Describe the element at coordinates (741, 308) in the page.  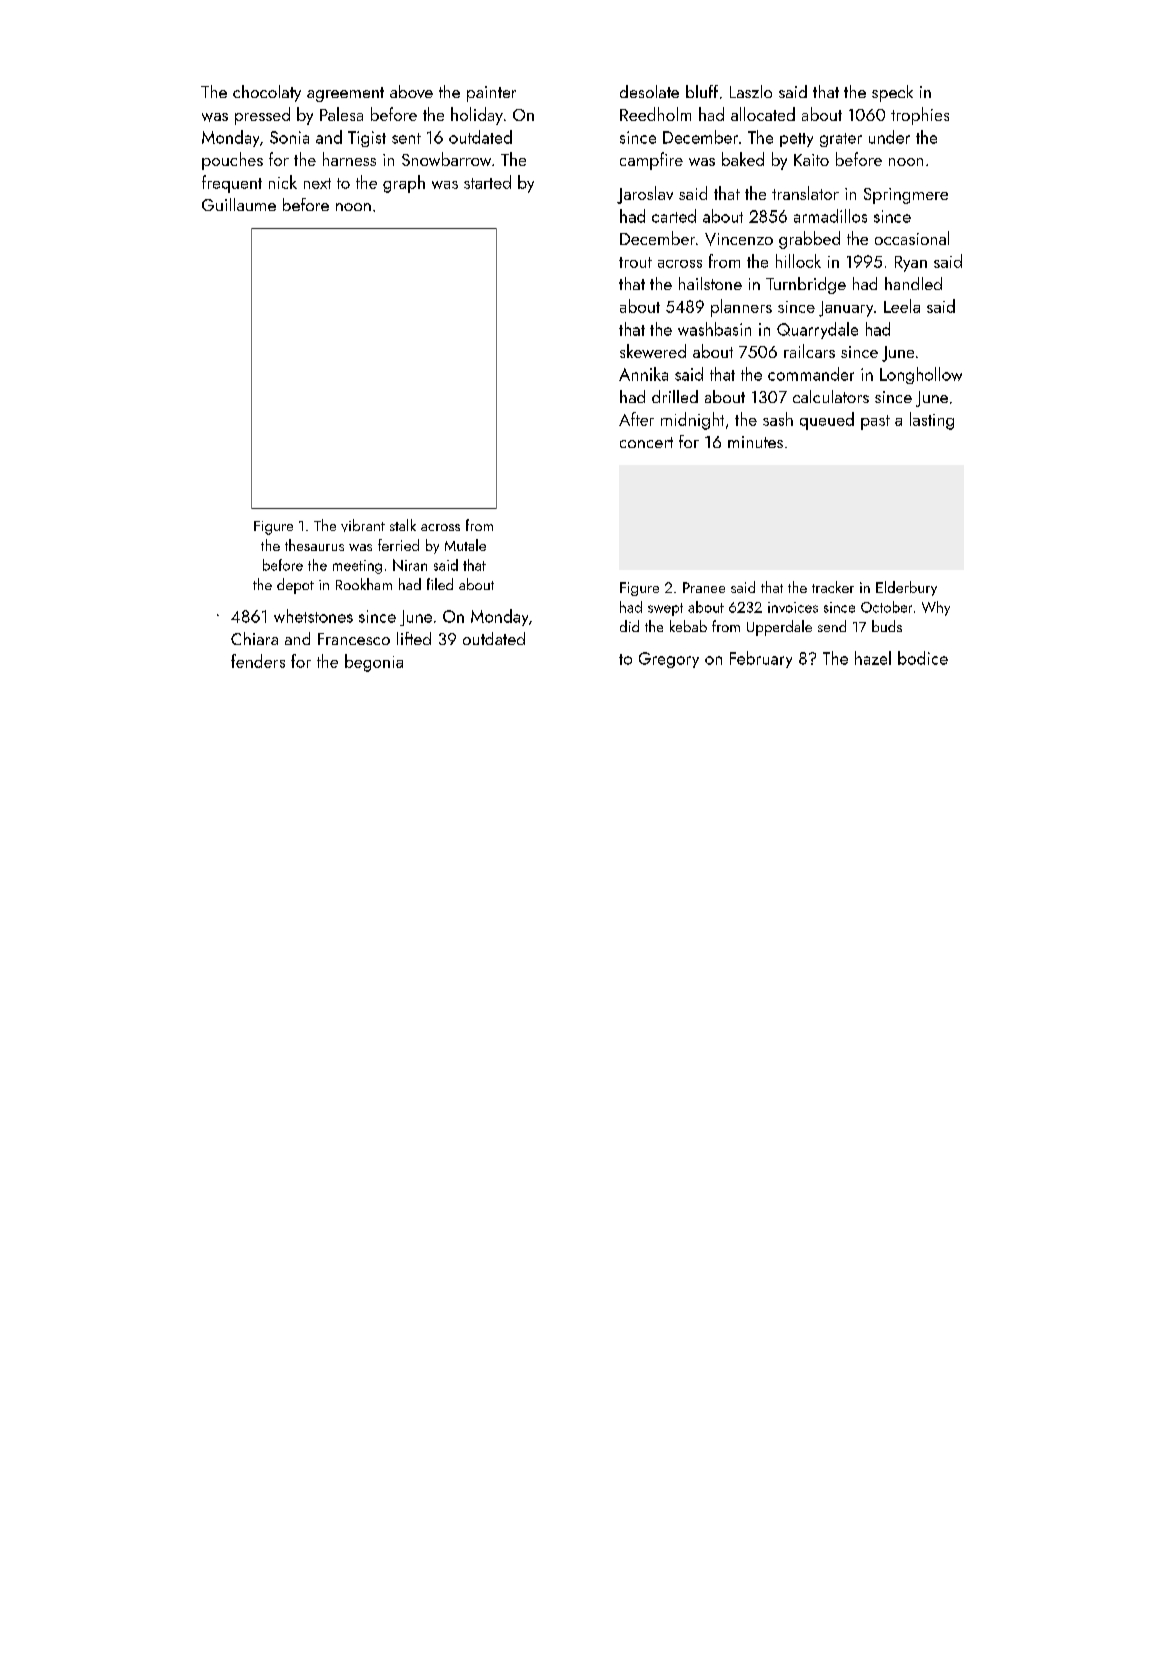
I see `planners` at that location.
